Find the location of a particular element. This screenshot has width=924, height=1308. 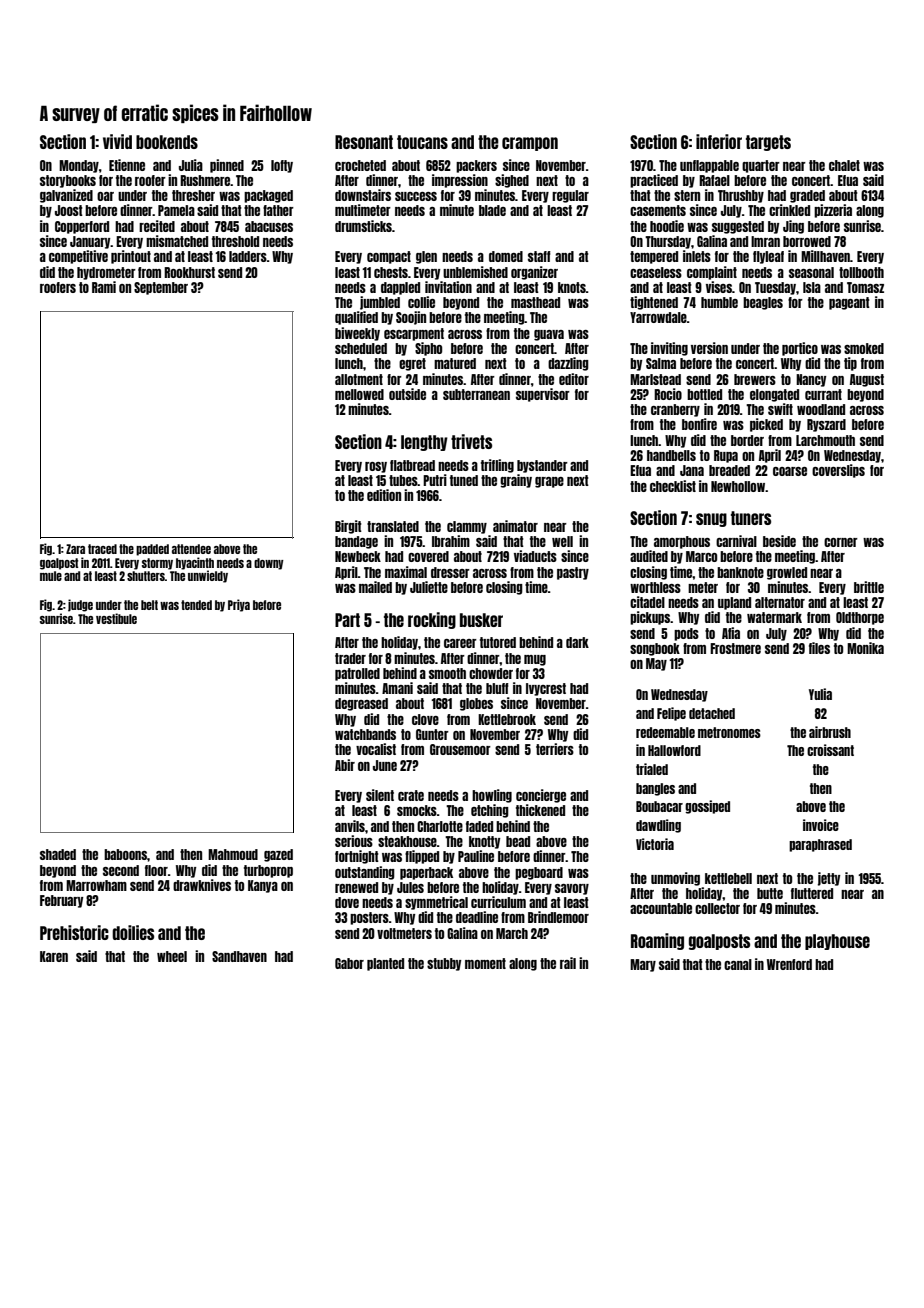

September is located at coordinates (161, 288).
